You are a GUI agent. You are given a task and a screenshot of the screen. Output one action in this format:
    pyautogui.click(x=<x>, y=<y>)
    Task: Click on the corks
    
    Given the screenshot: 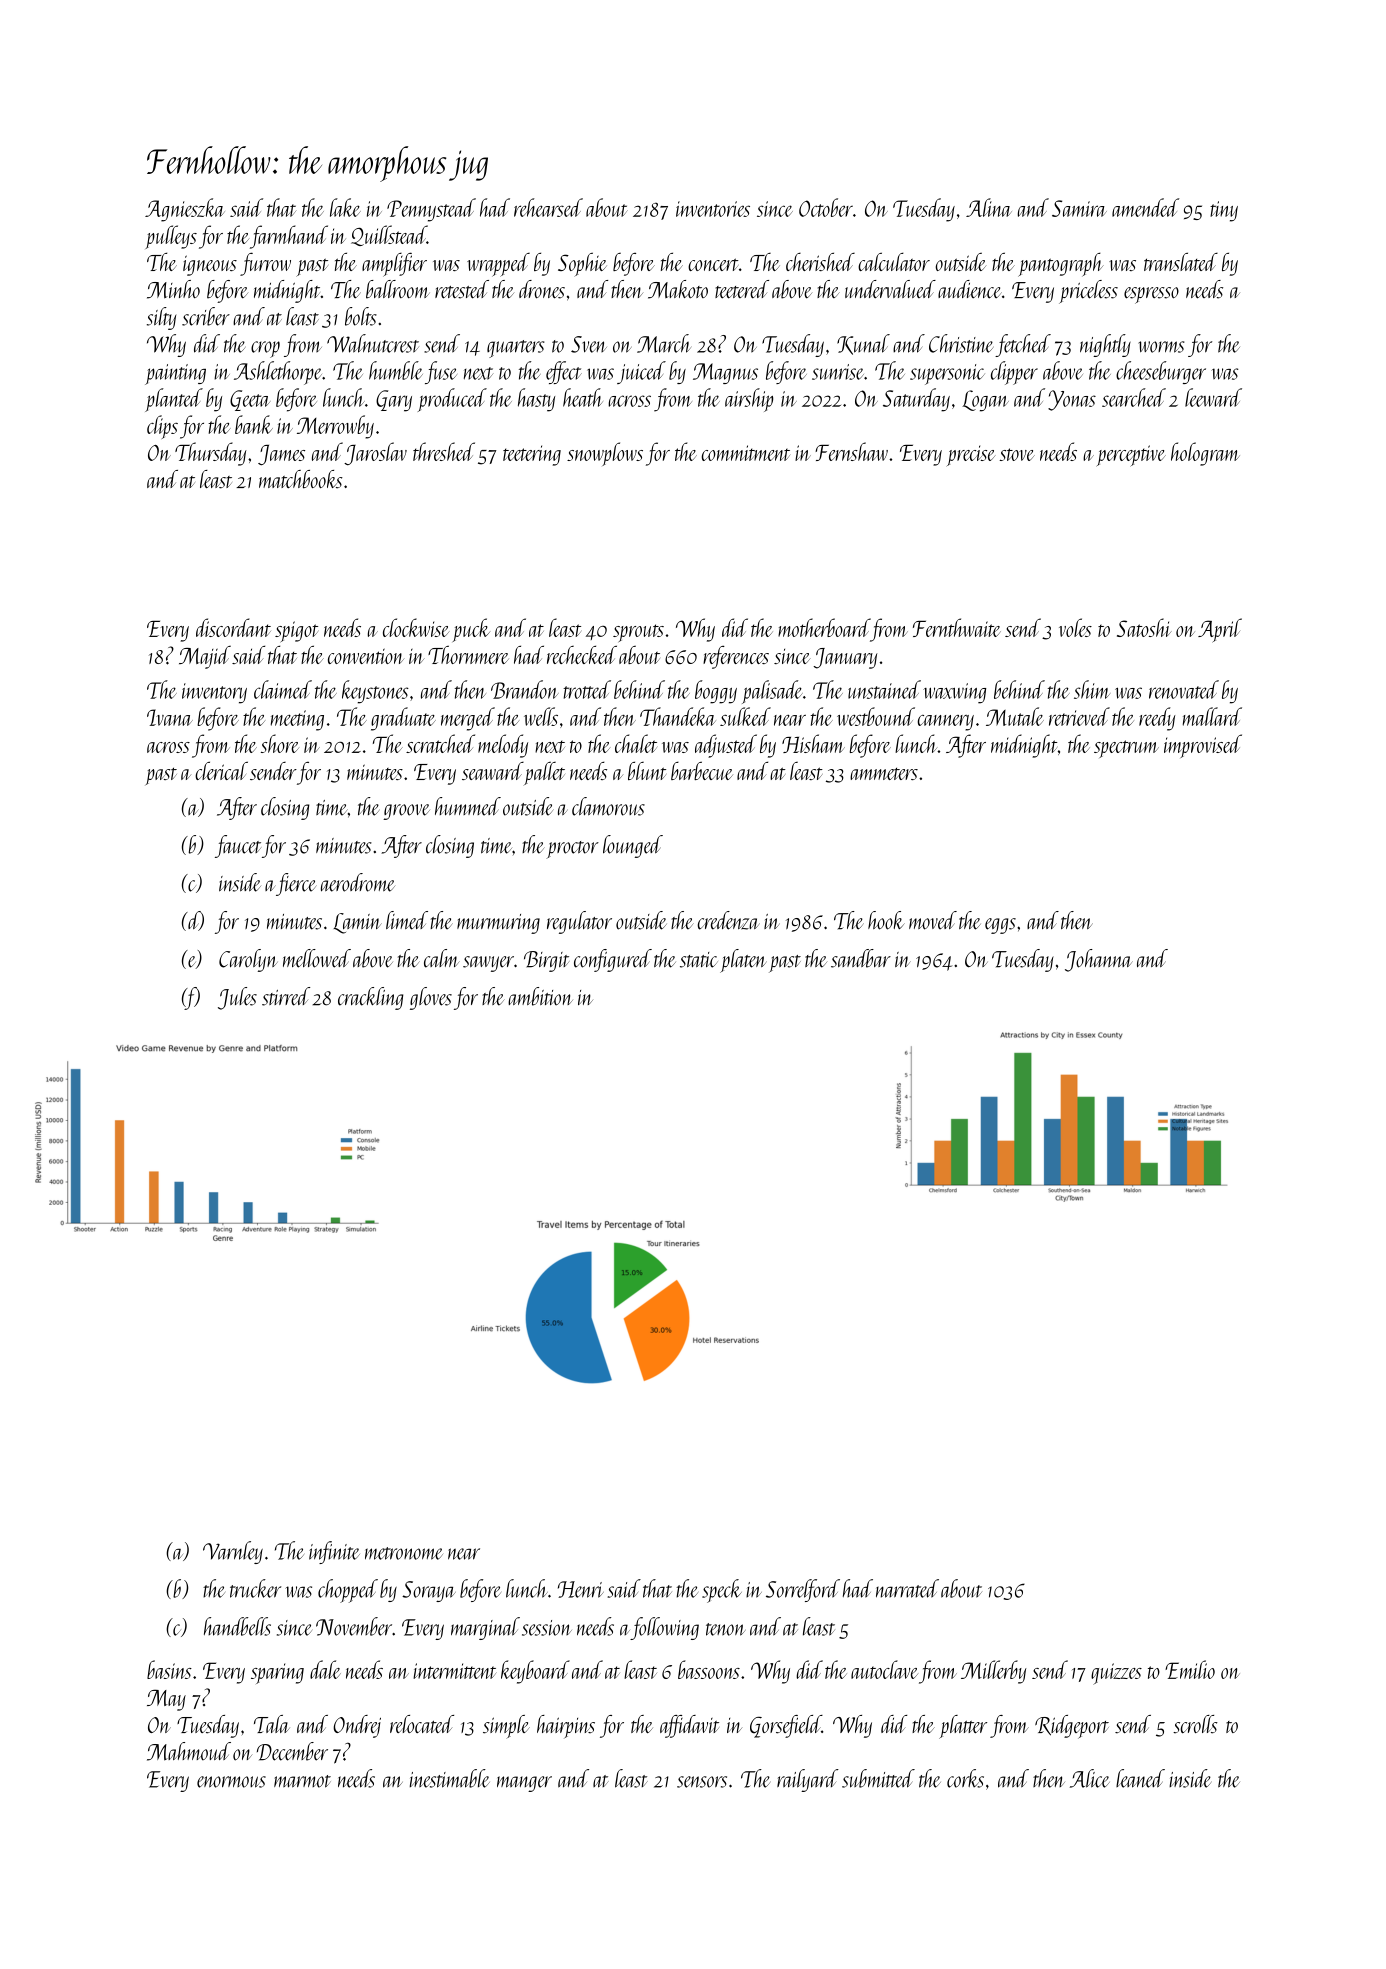 What is the action you would take?
    pyautogui.click(x=965, y=1778)
